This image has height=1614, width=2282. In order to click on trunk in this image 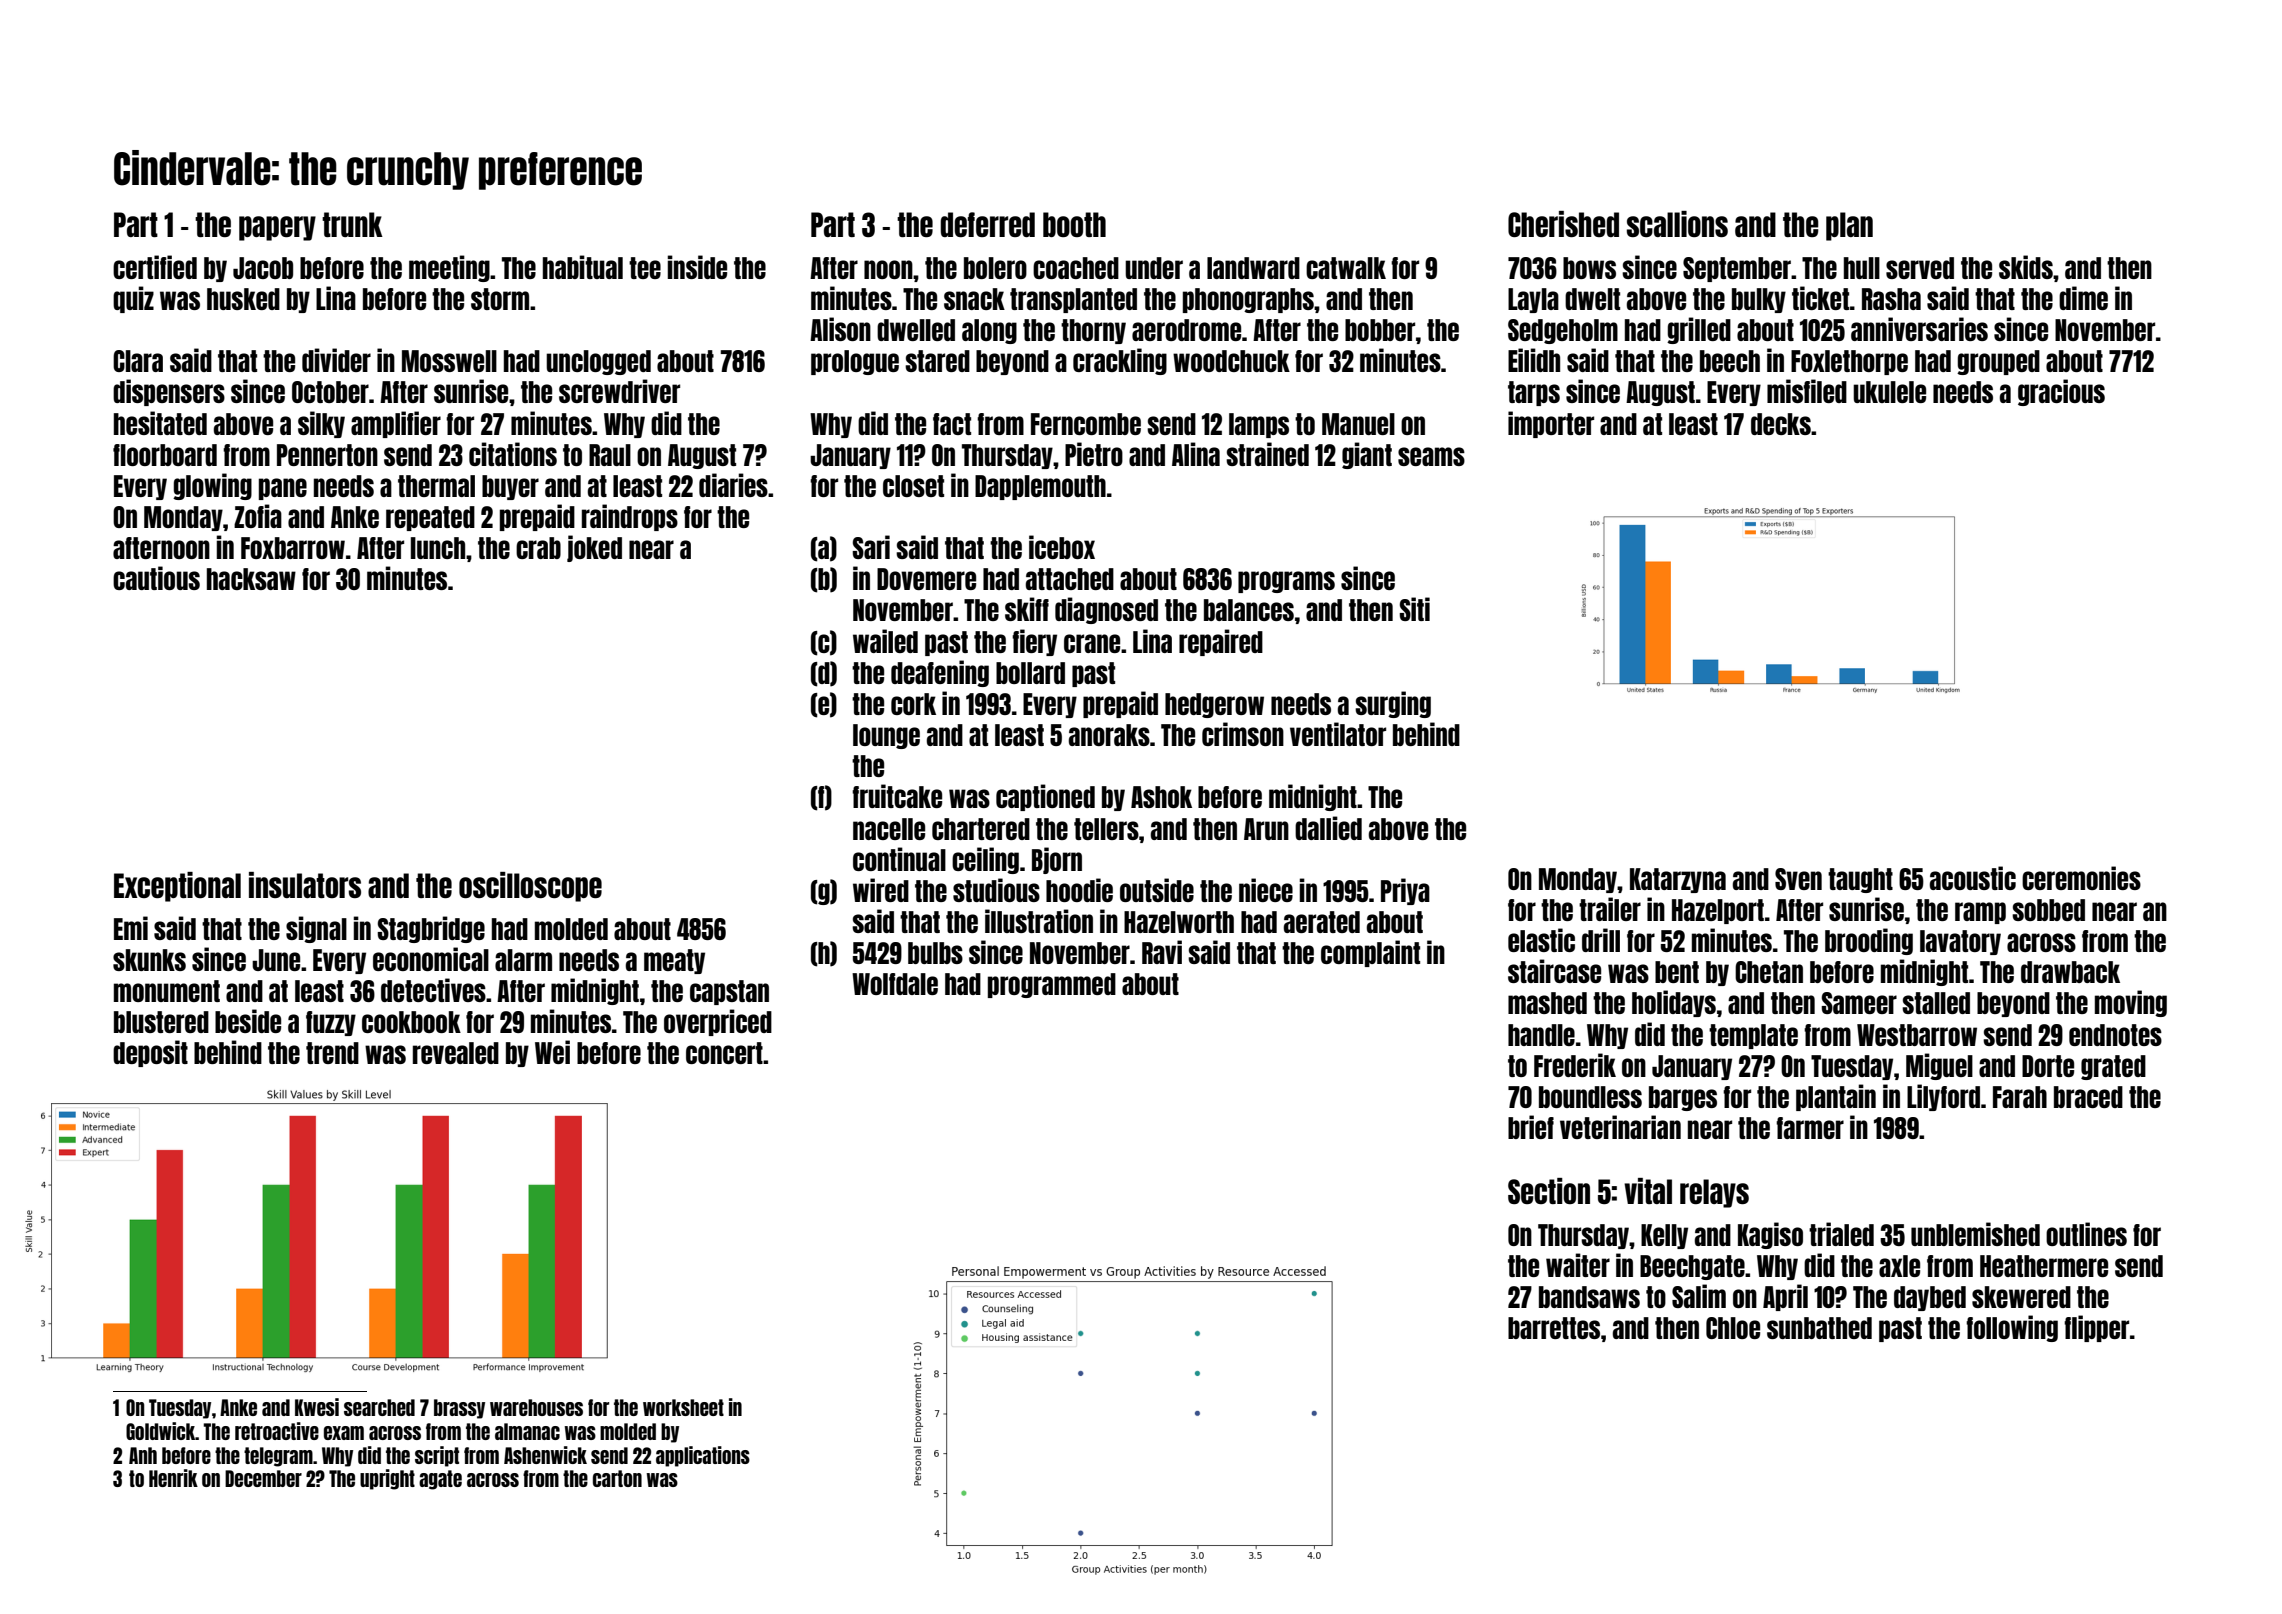, I will do `click(352, 224)`.
